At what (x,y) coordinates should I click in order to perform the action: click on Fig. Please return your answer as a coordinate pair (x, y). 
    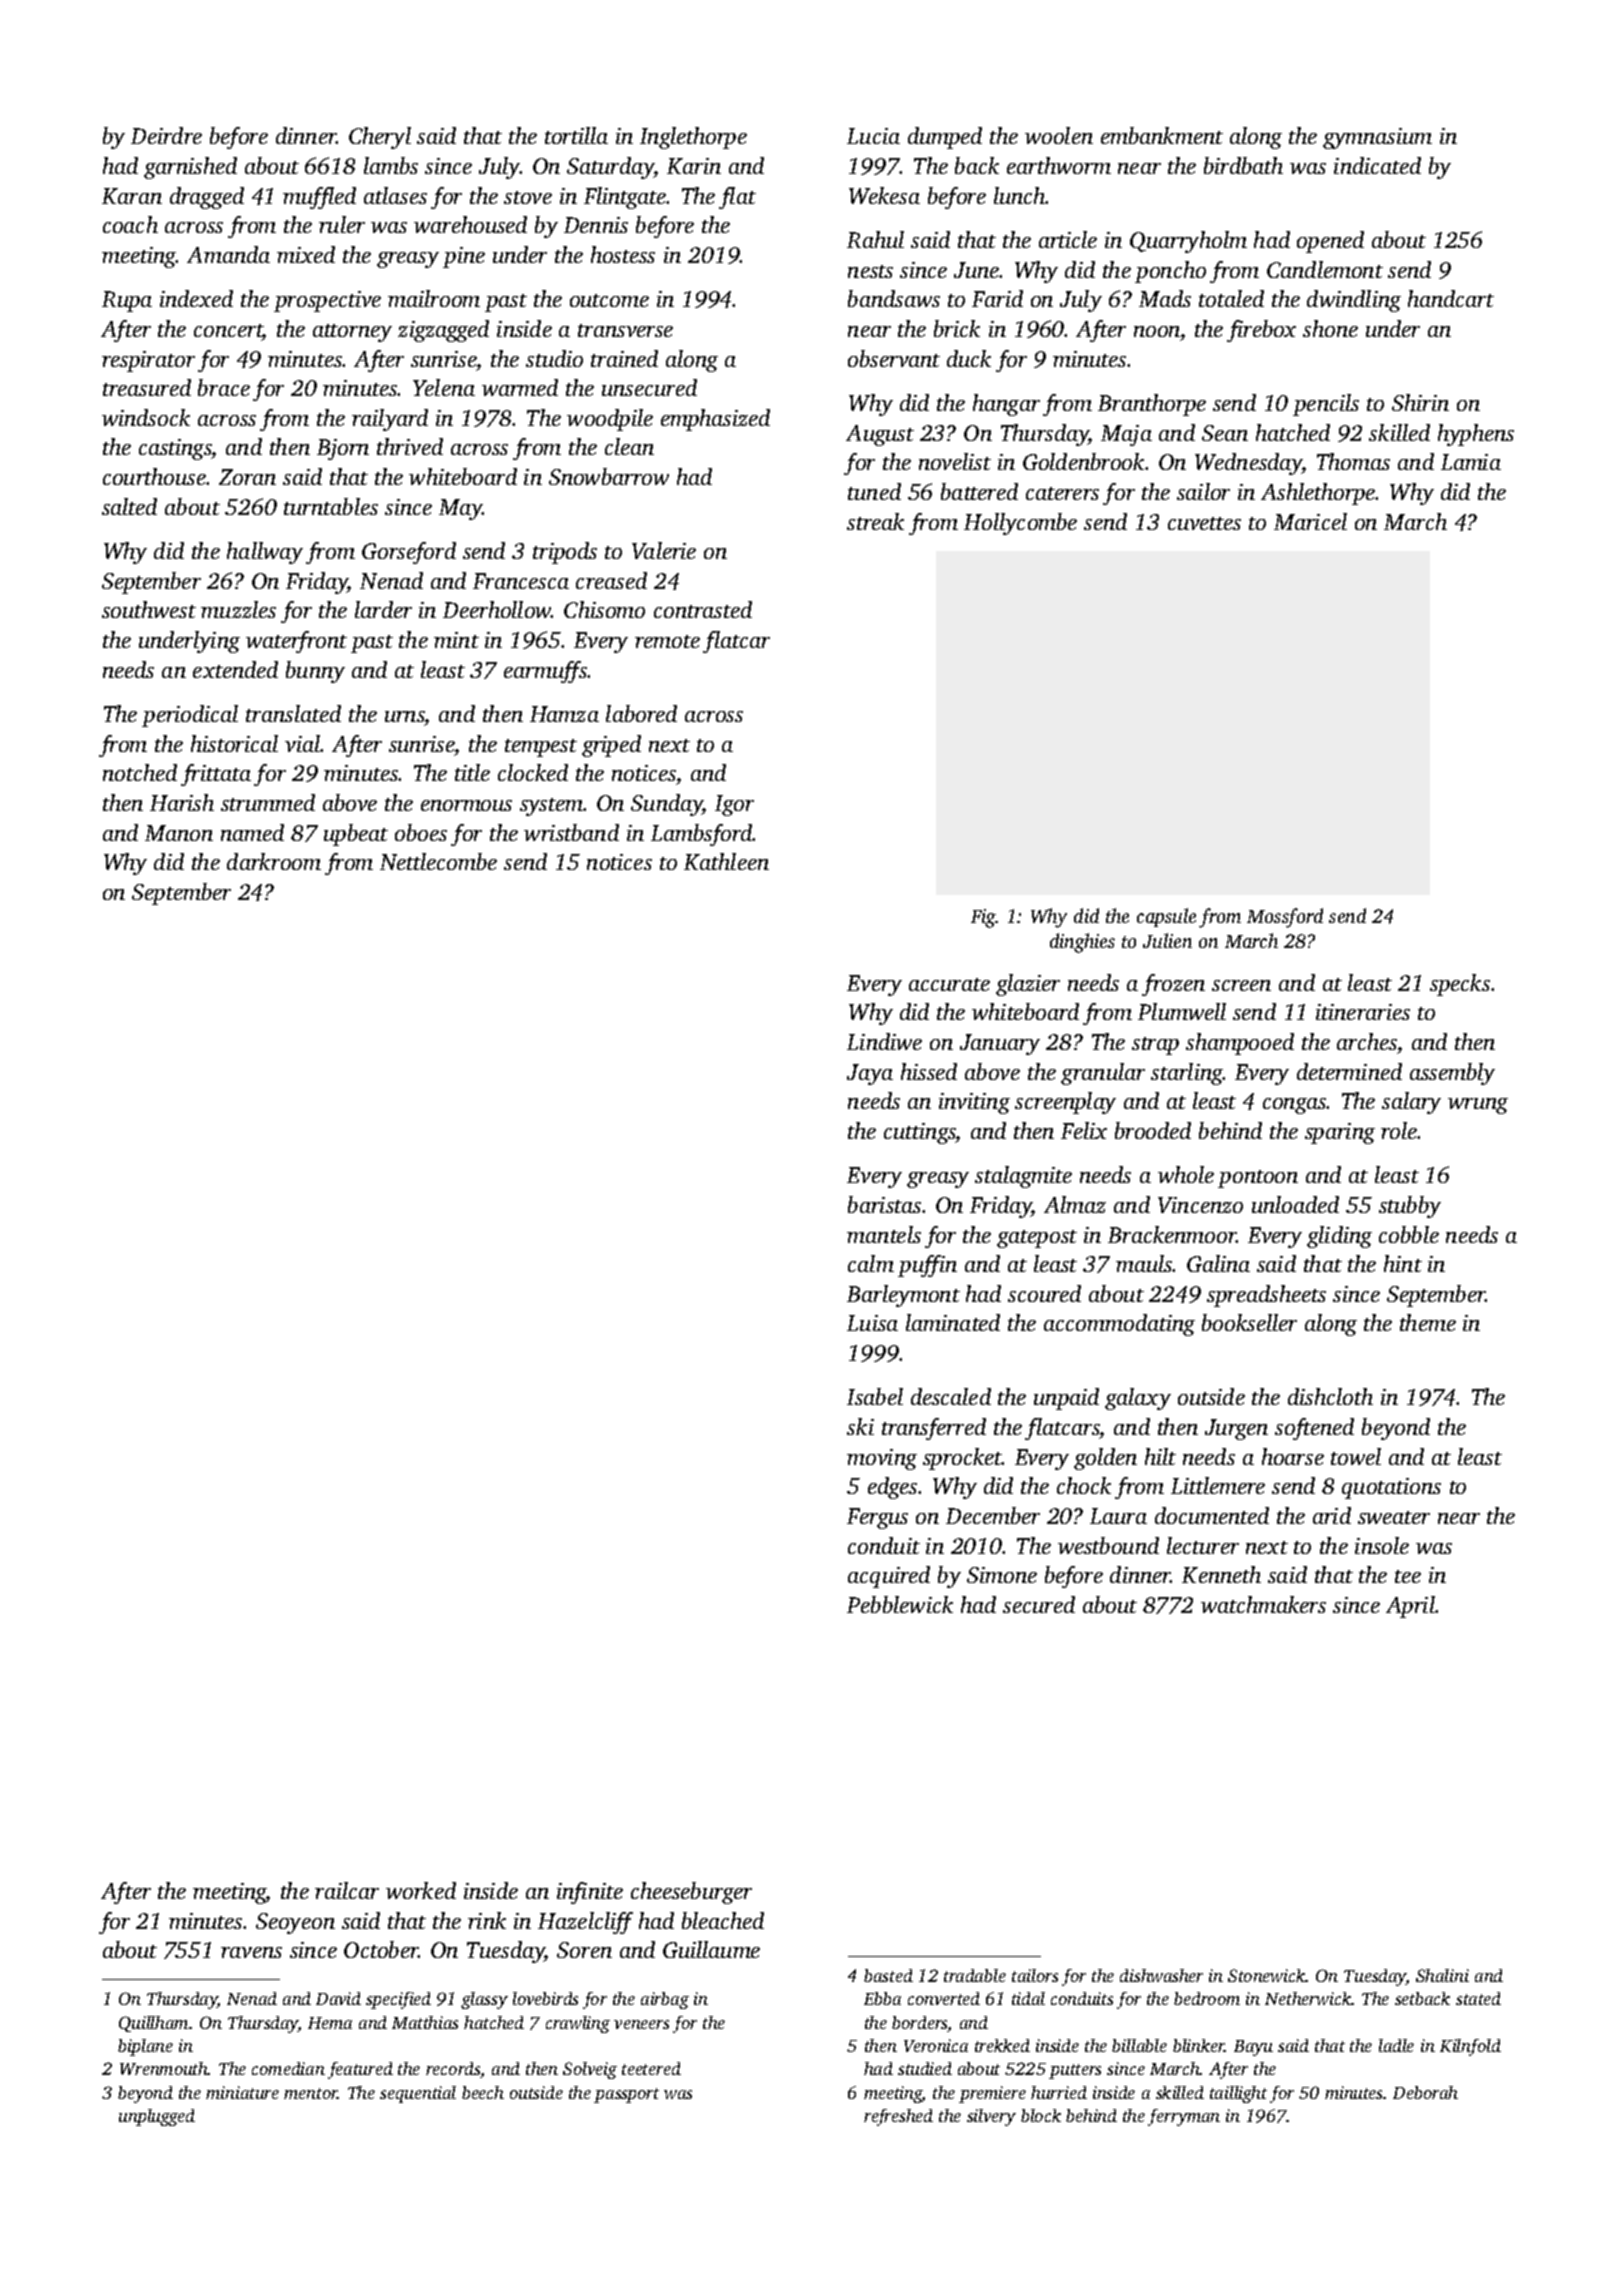
    Looking at the image, I should click on (983, 918).
